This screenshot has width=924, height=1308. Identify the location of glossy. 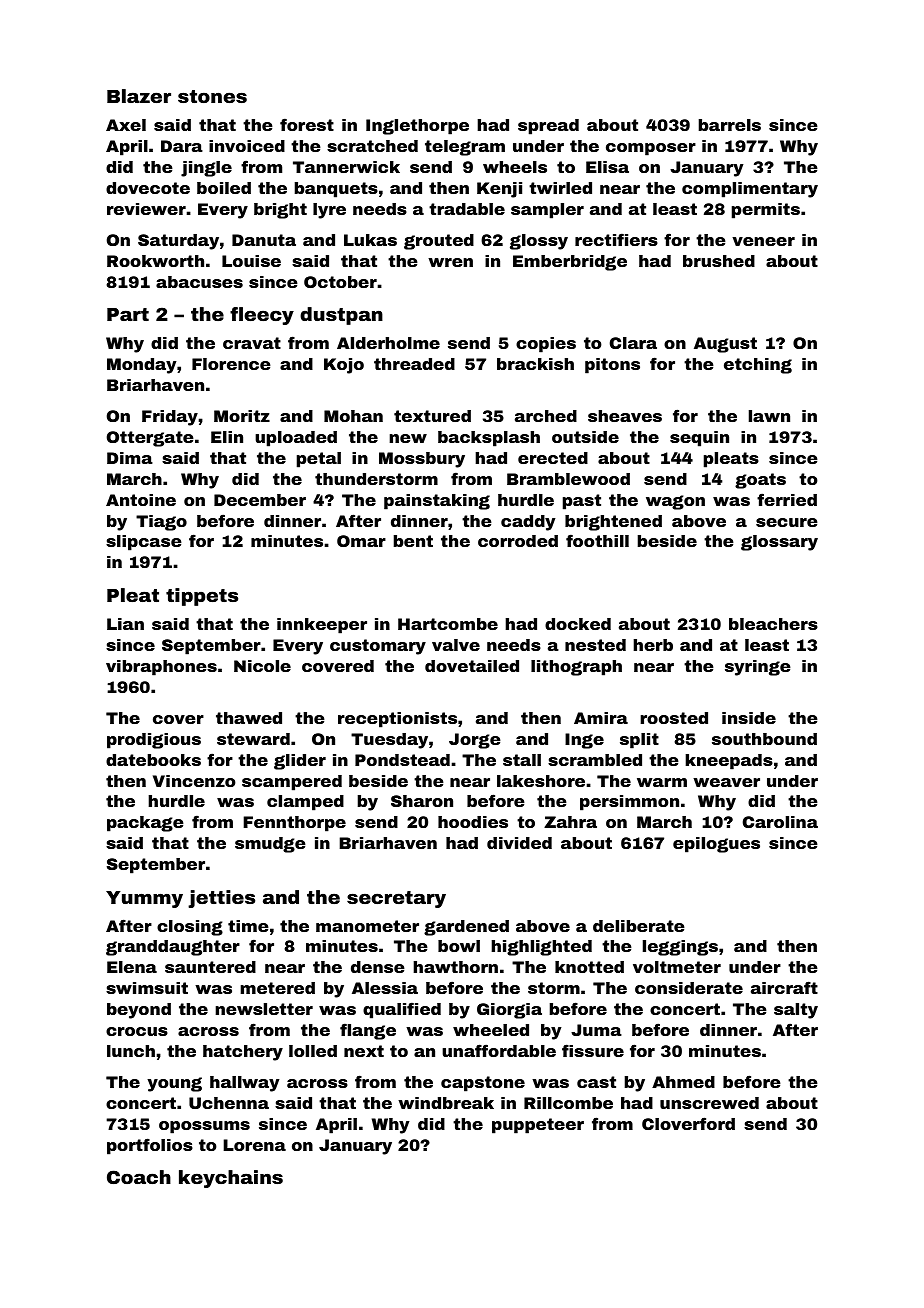
(539, 242).
